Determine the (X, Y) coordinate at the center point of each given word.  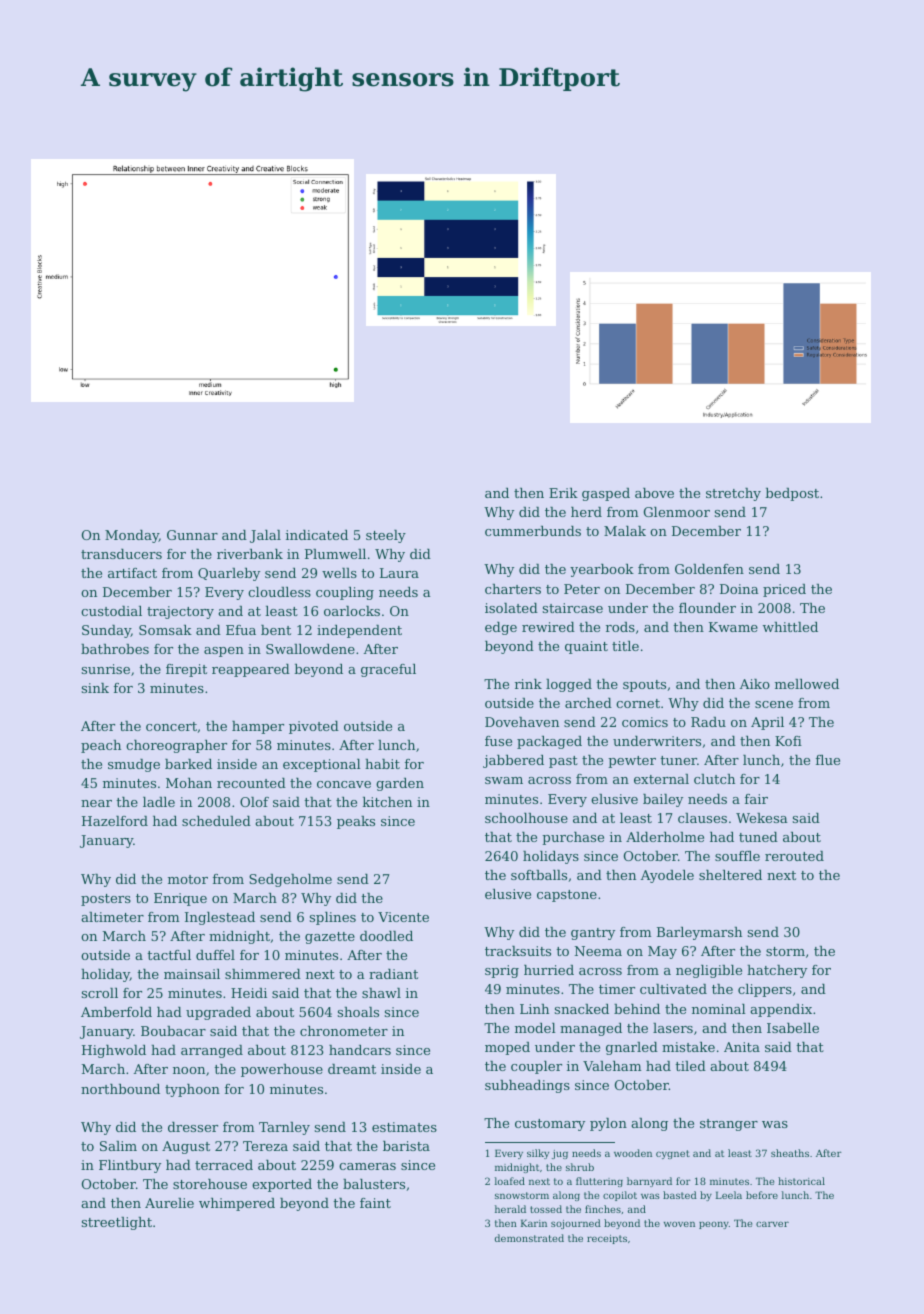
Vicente (403, 917)
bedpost (792, 494)
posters (106, 900)
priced (784, 590)
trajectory (180, 612)
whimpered (237, 1204)
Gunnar (192, 535)
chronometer (344, 1031)
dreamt (352, 1069)
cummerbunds (533, 531)
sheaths (790, 1153)
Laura (399, 573)
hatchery (777, 971)
